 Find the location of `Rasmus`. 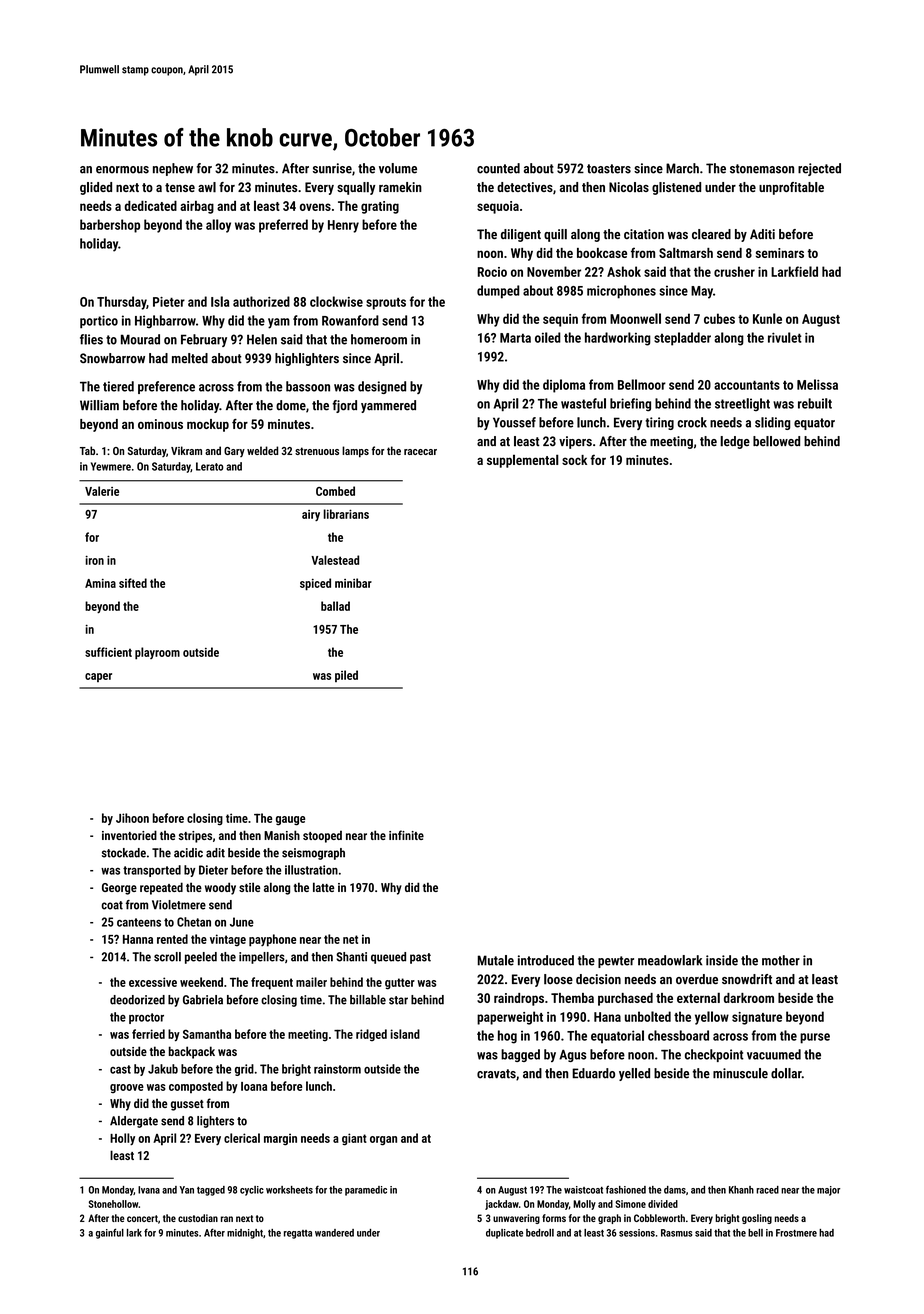

Rasmus is located at coordinates (676, 1233).
